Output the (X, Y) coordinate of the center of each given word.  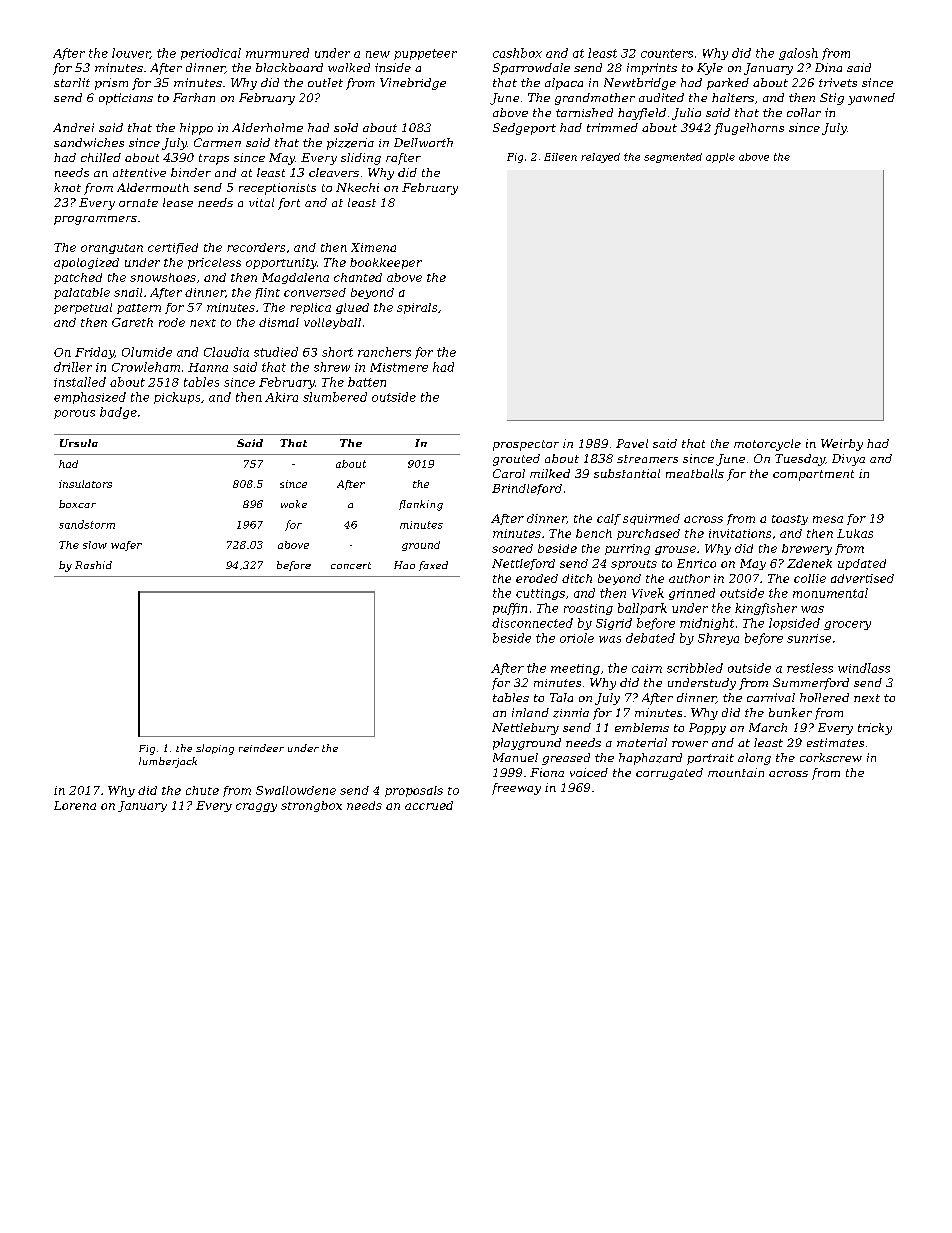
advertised (862, 578)
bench (594, 533)
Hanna (208, 367)
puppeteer (425, 54)
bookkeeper (386, 263)
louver (131, 53)
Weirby (842, 445)
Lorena (75, 805)
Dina (828, 67)
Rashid (93, 565)
